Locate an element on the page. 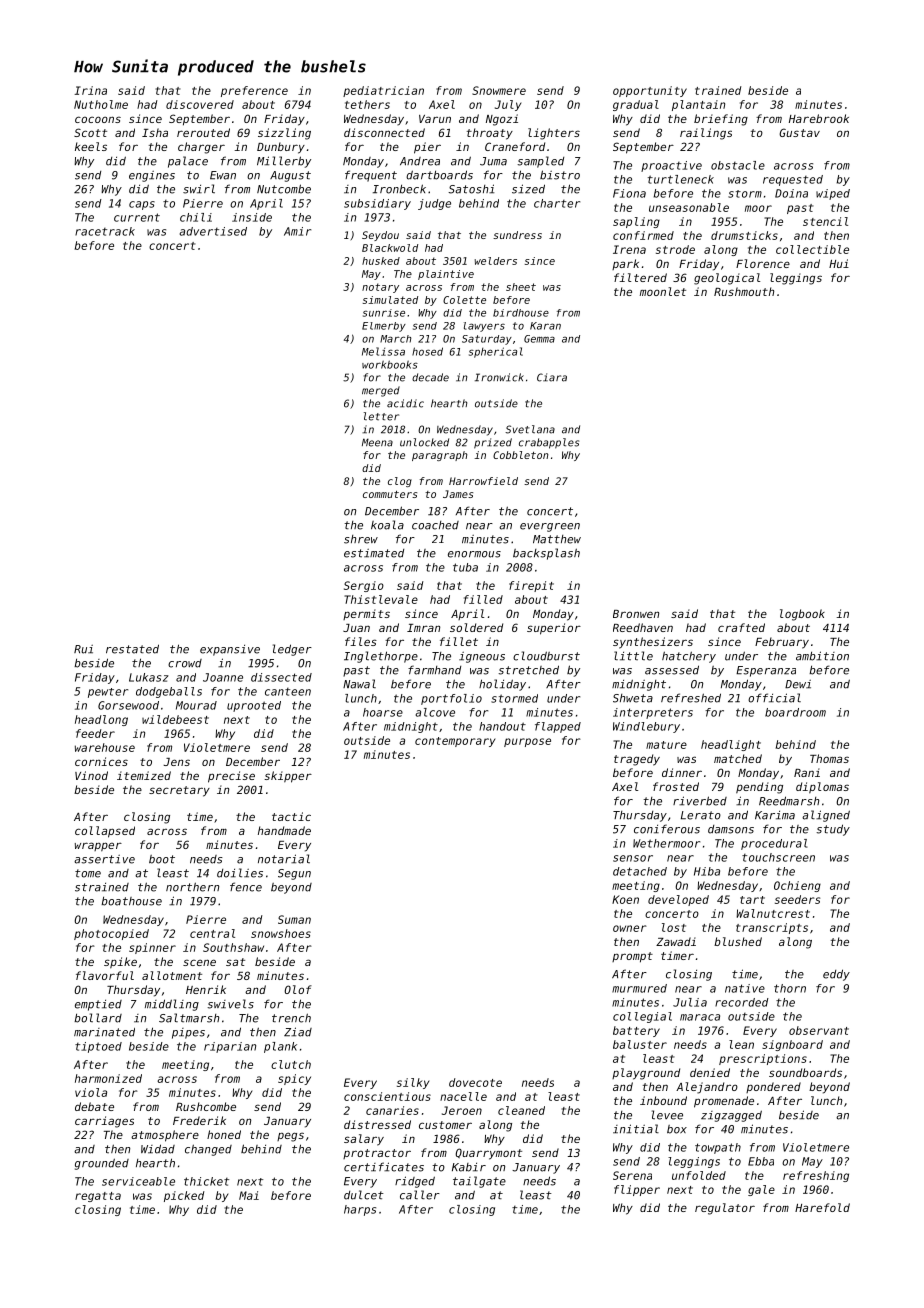 The width and height of the page is (924, 1308). Irina is located at coordinates (90, 90).
